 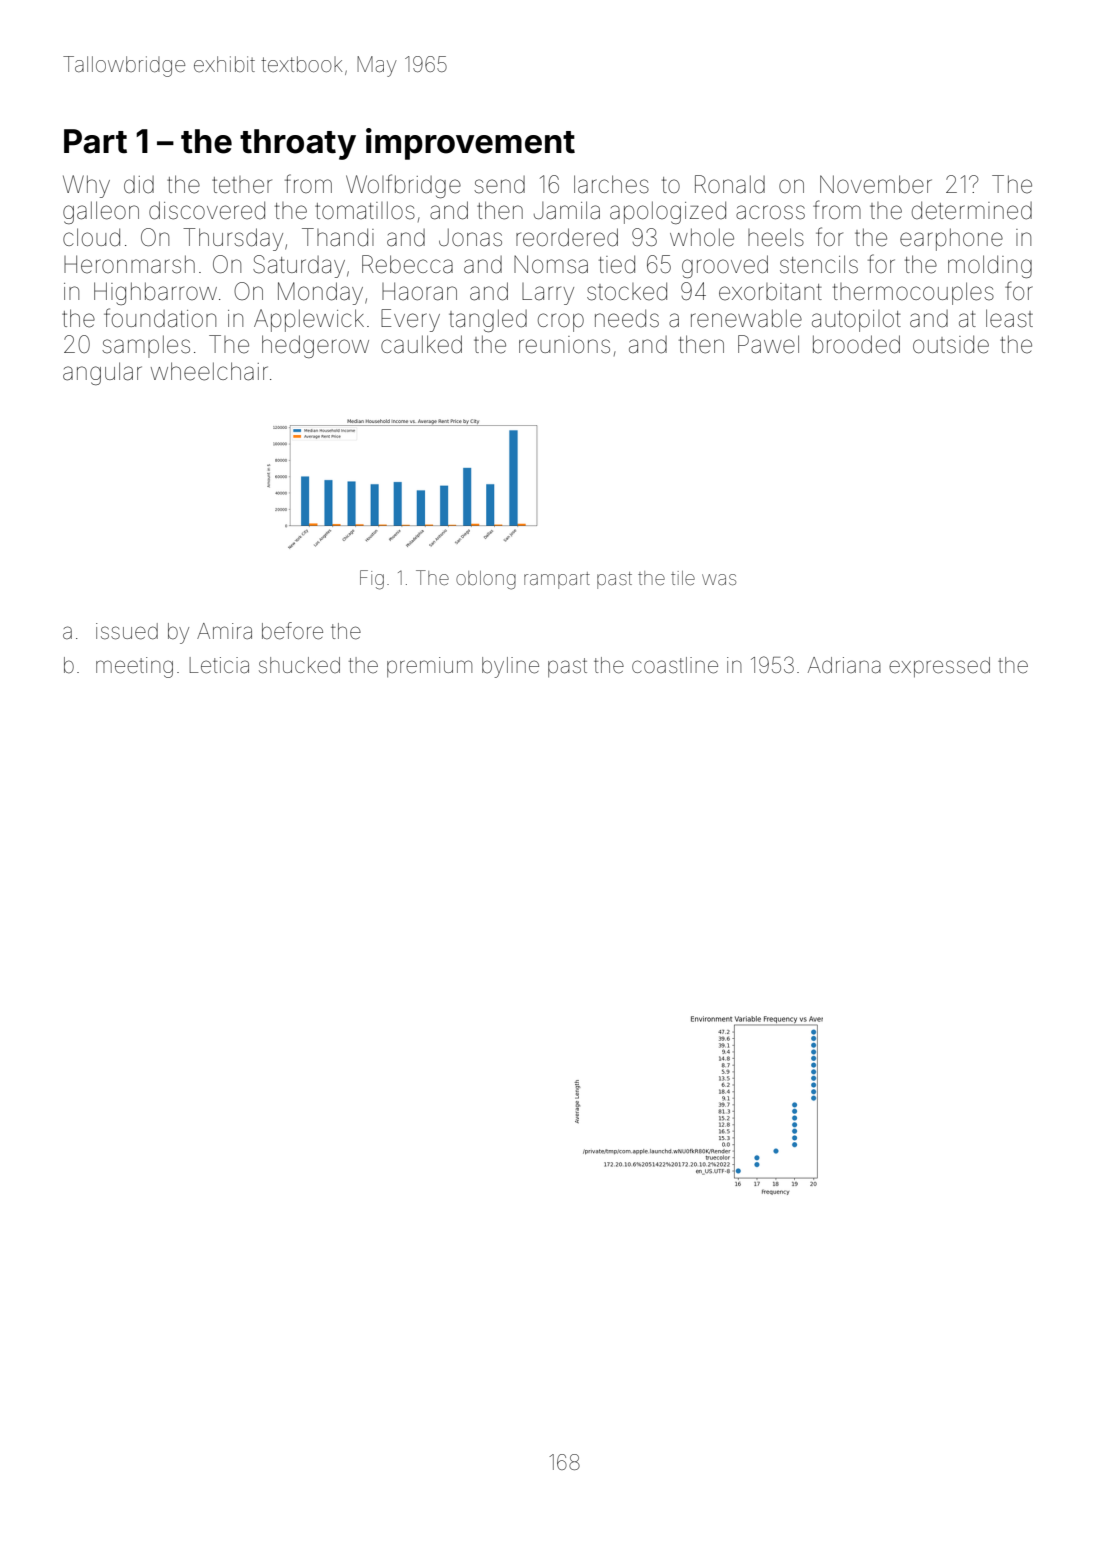 What do you see at coordinates (1009, 318) in the screenshot?
I see `least` at bounding box center [1009, 318].
